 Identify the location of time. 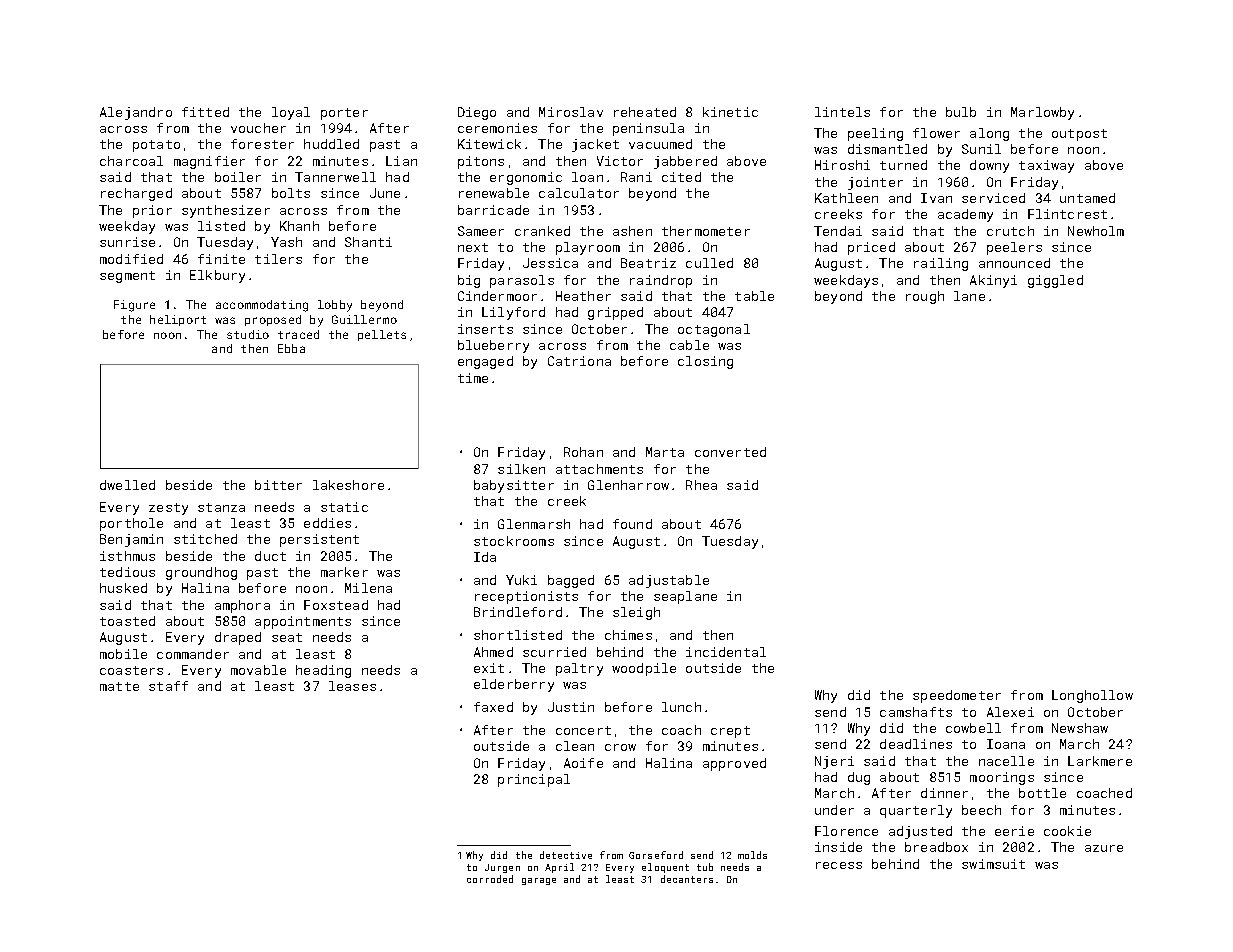
(473, 378).
